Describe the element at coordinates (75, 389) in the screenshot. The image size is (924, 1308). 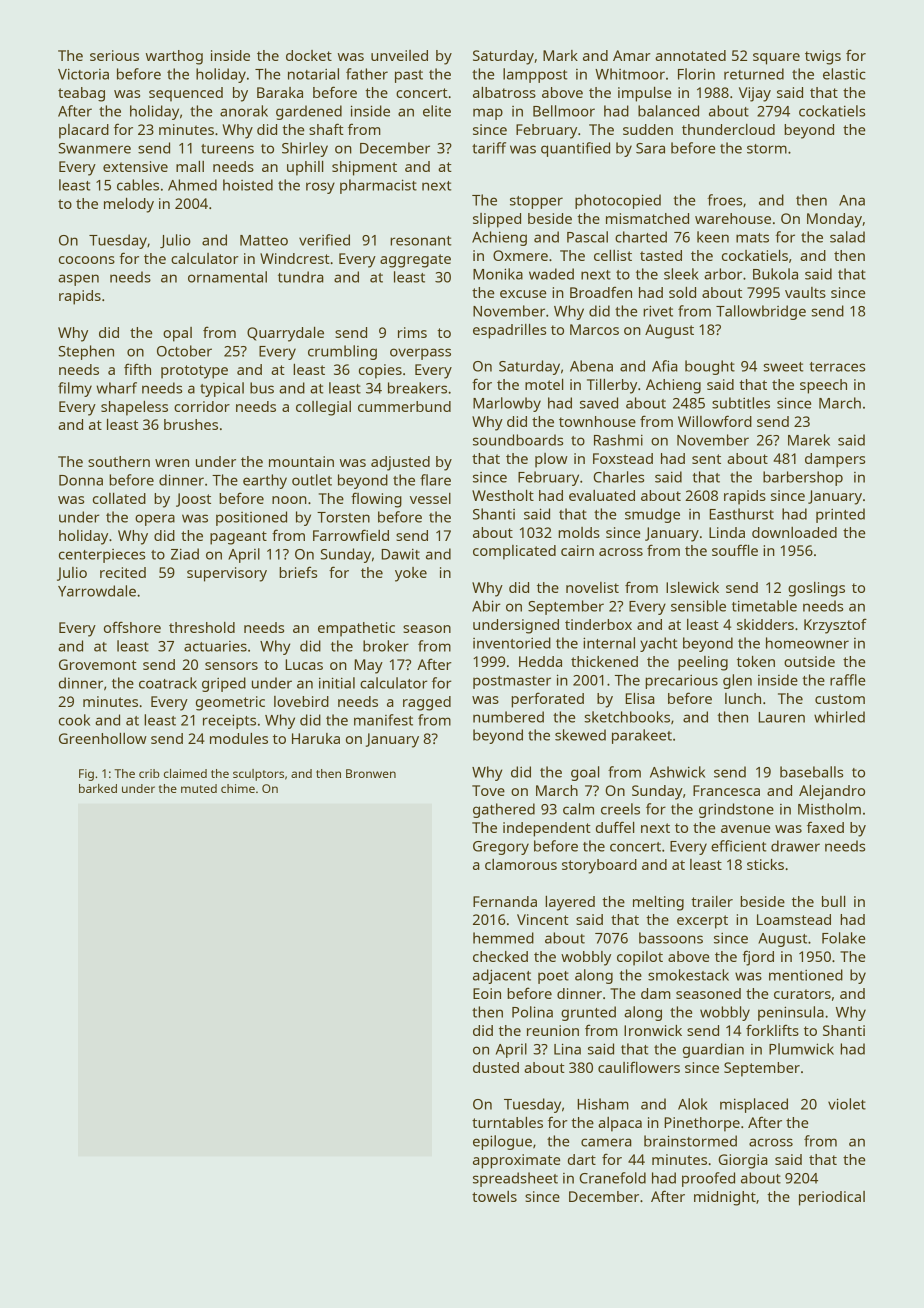
I see `filmy` at that location.
